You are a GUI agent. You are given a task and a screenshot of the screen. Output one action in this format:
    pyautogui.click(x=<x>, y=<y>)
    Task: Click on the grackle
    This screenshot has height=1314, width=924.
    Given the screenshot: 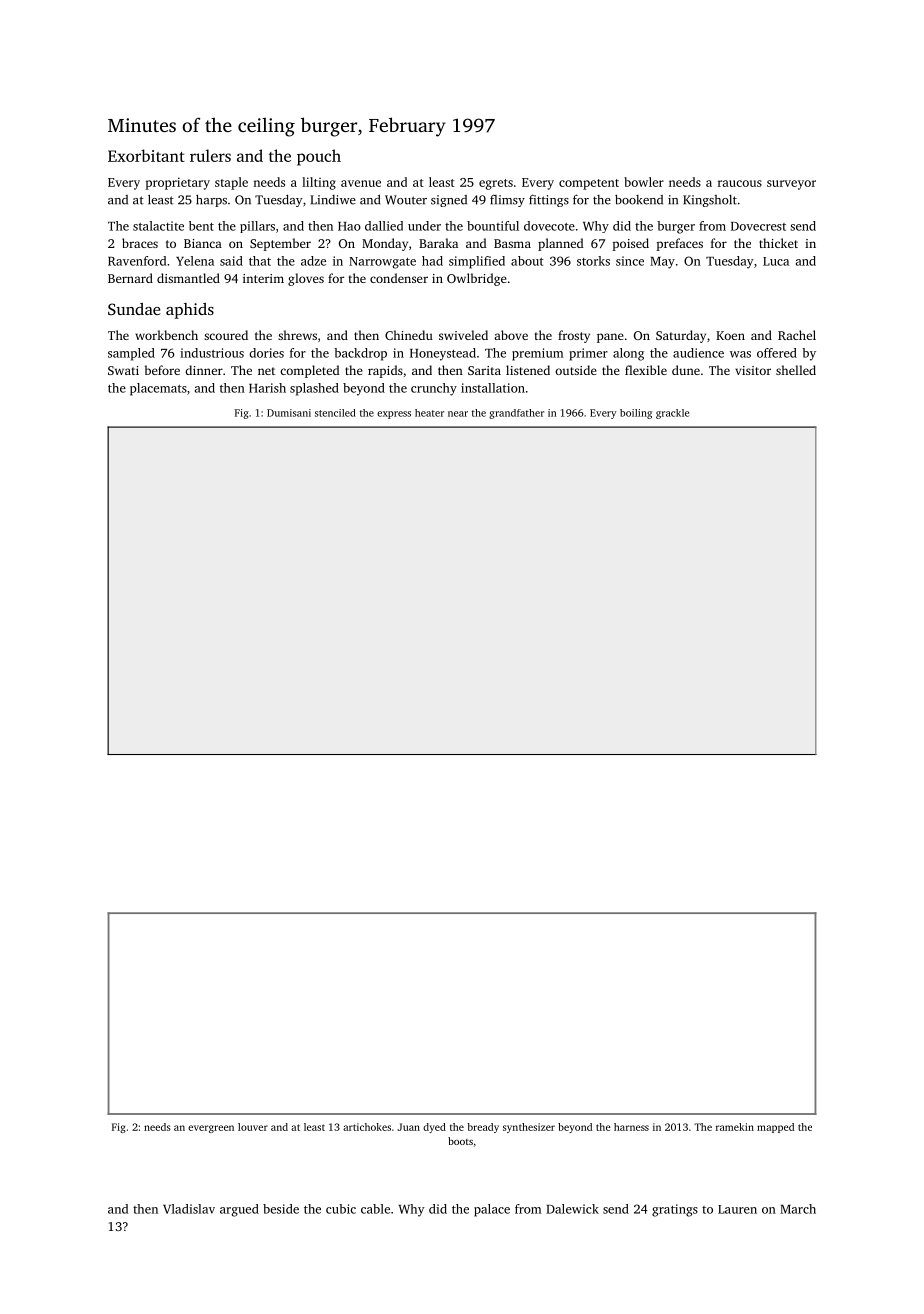 What is the action you would take?
    pyautogui.click(x=672, y=414)
